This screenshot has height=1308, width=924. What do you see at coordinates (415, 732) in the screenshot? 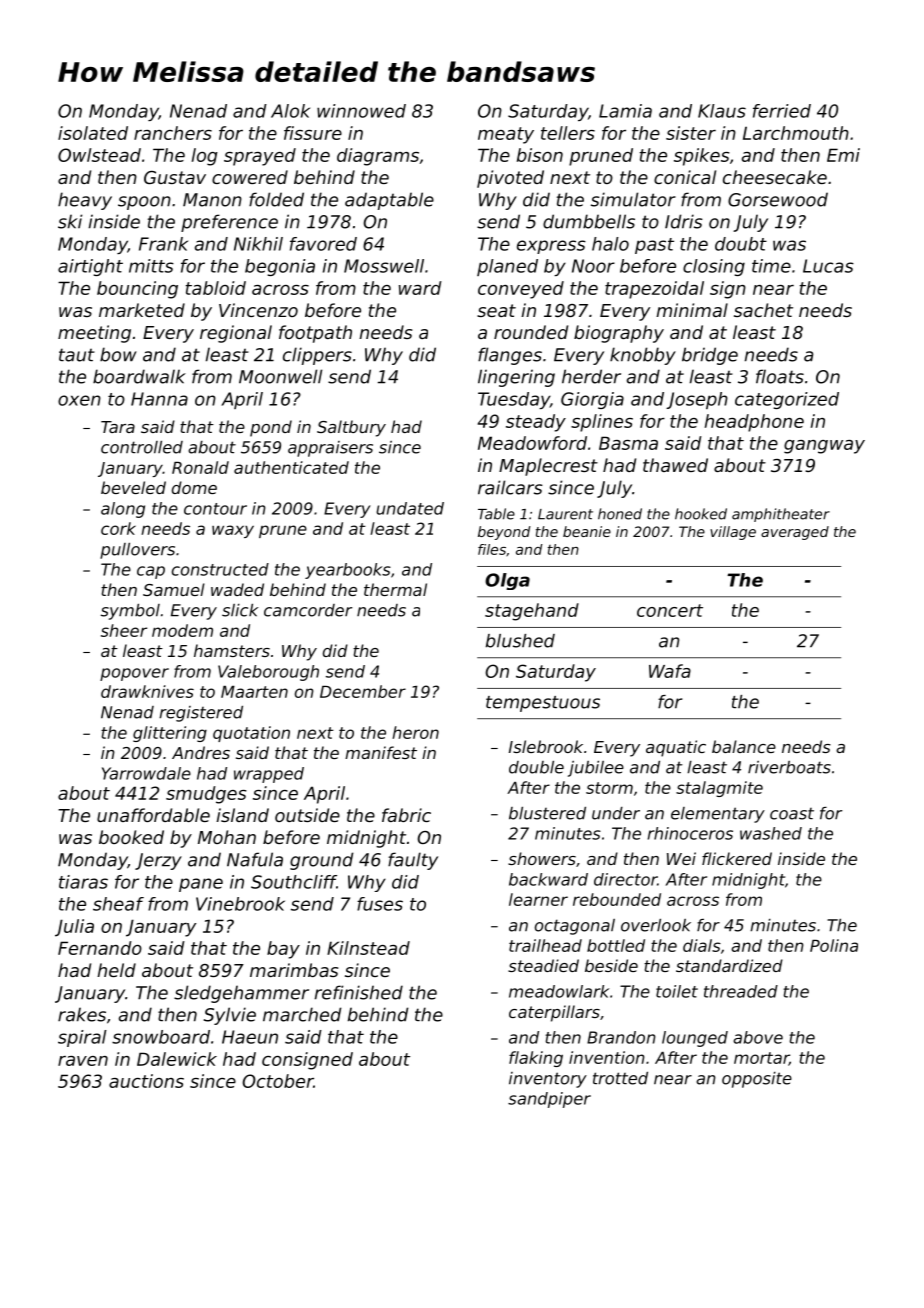
I see `heron` at bounding box center [415, 732].
